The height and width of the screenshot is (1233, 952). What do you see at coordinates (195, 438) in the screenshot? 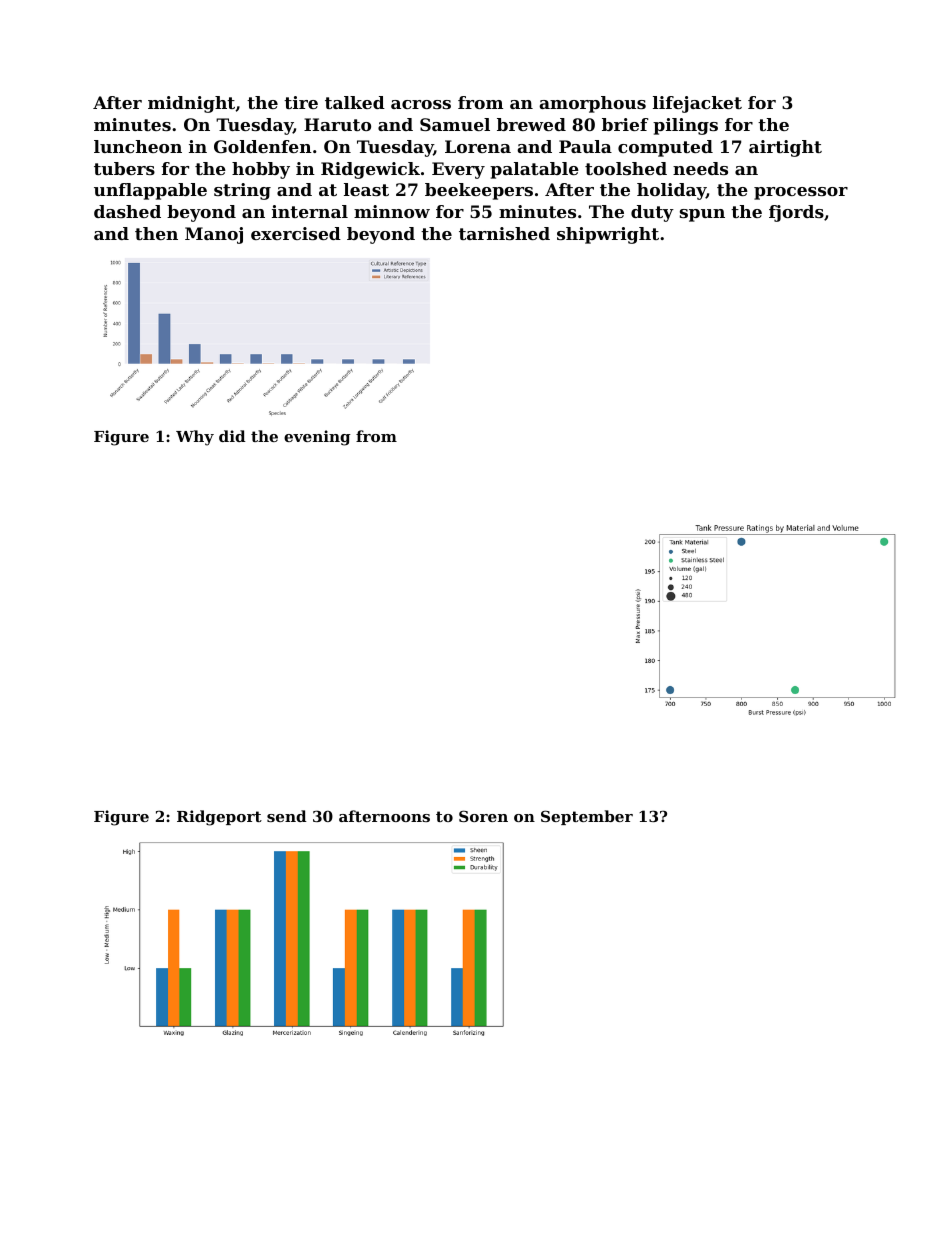
I see `Why` at bounding box center [195, 438].
